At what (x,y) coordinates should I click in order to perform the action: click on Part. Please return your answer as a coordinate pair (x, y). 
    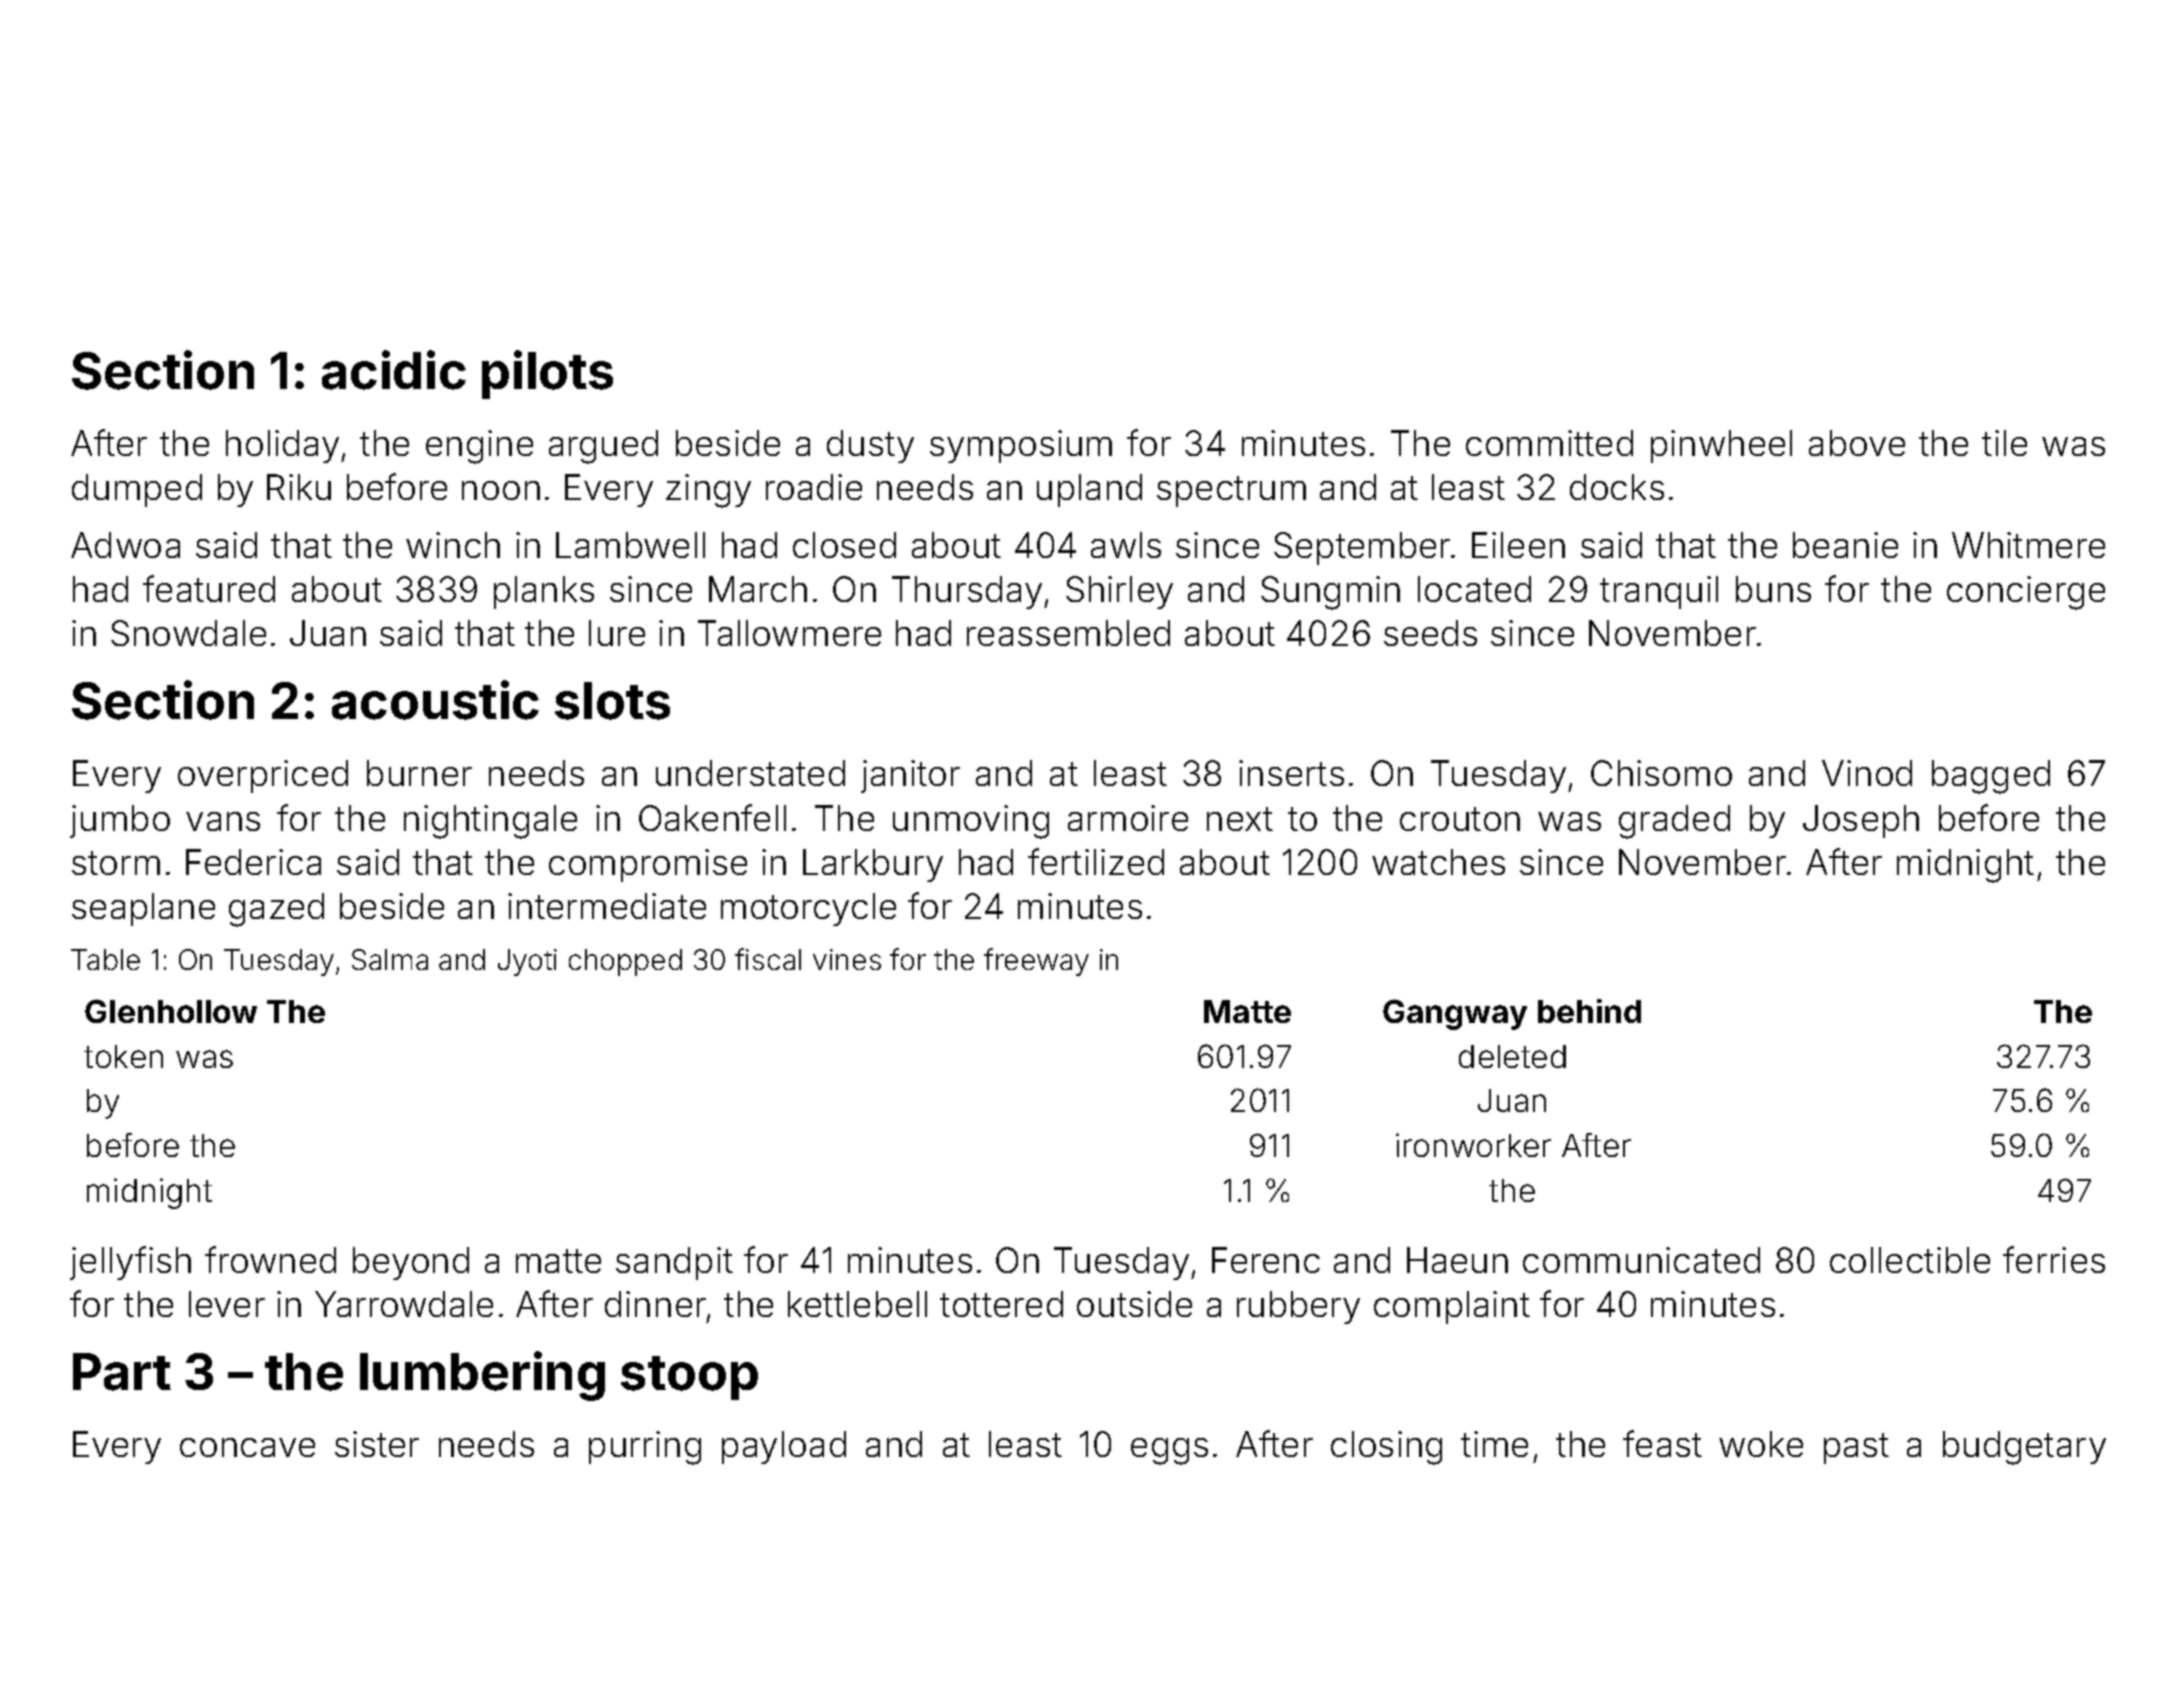
    Looking at the image, I should click on (122, 1372).
